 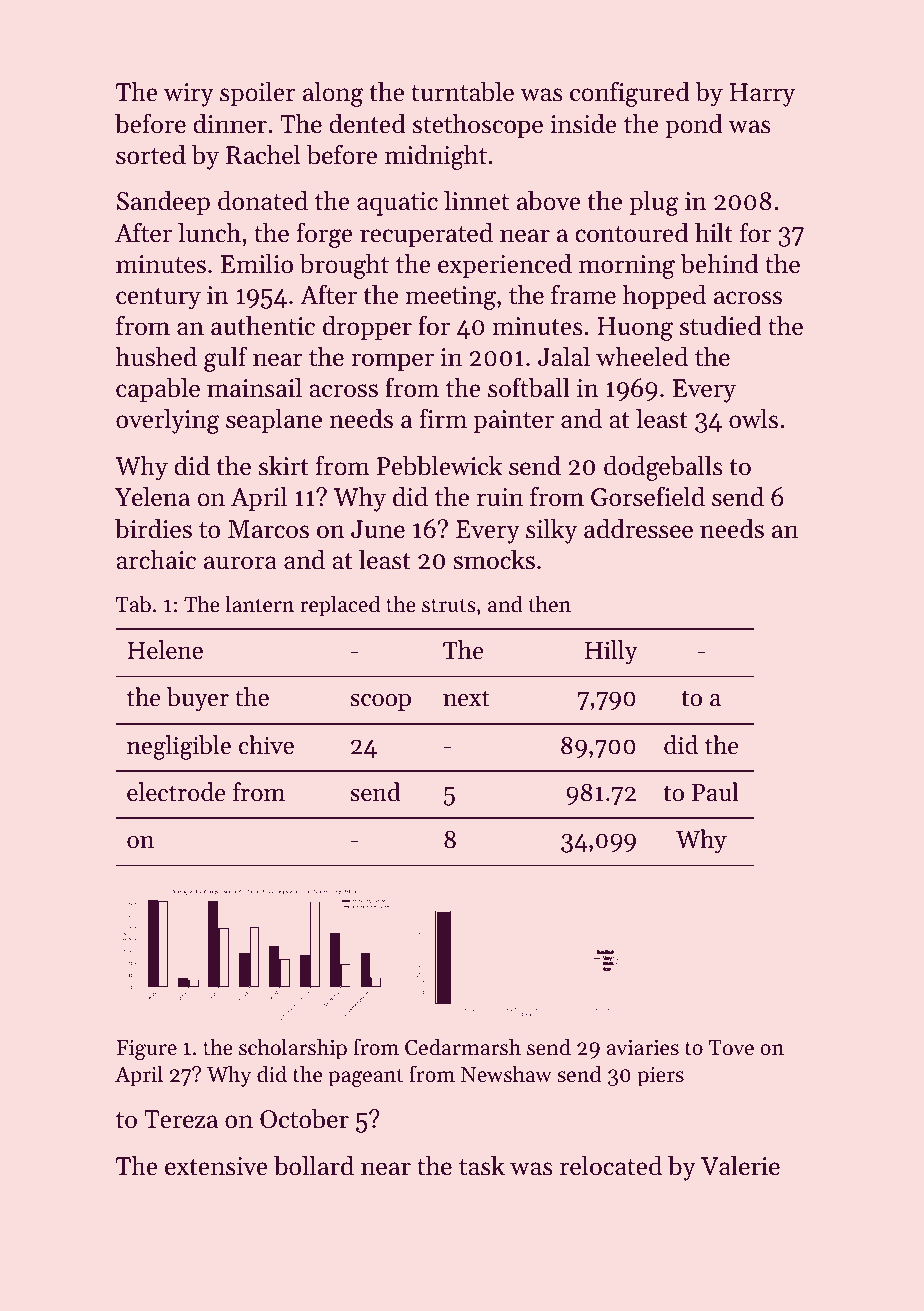 What do you see at coordinates (643, 1048) in the page?
I see `aviaries` at bounding box center [643, 1048].
